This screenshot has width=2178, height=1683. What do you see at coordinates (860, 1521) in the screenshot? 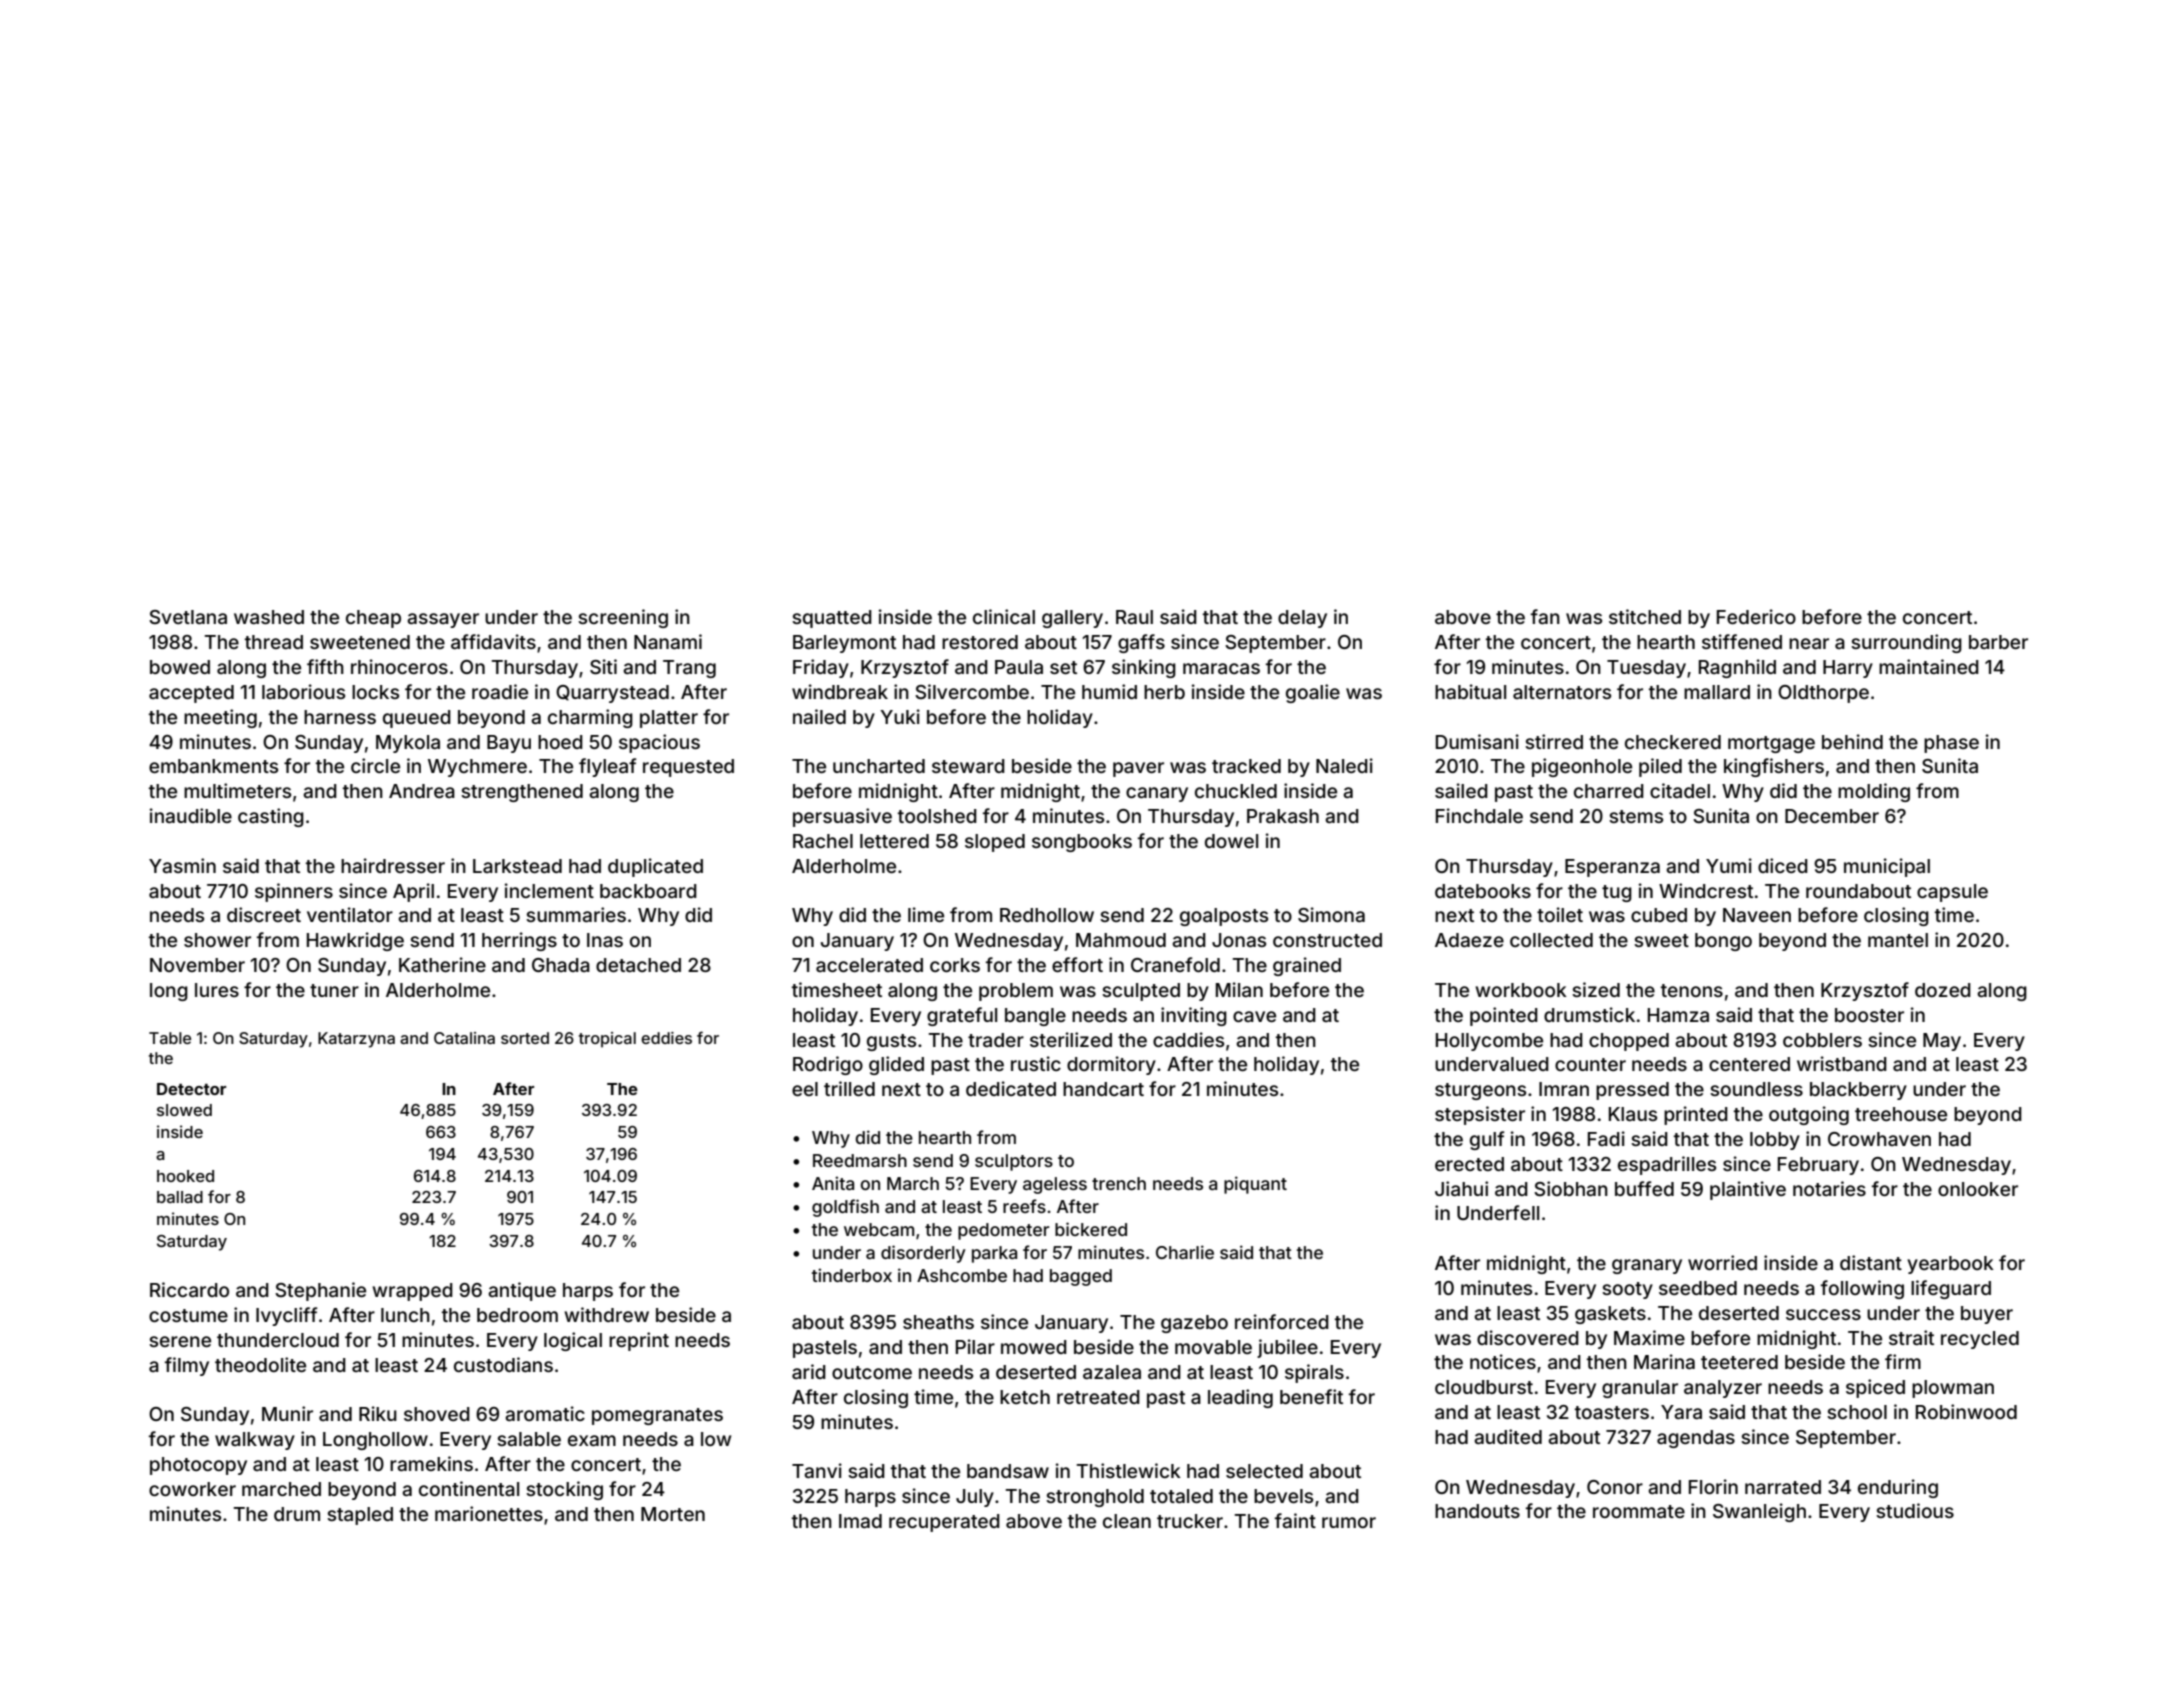
I see `Imad` at bounding box center [860, 1521].
